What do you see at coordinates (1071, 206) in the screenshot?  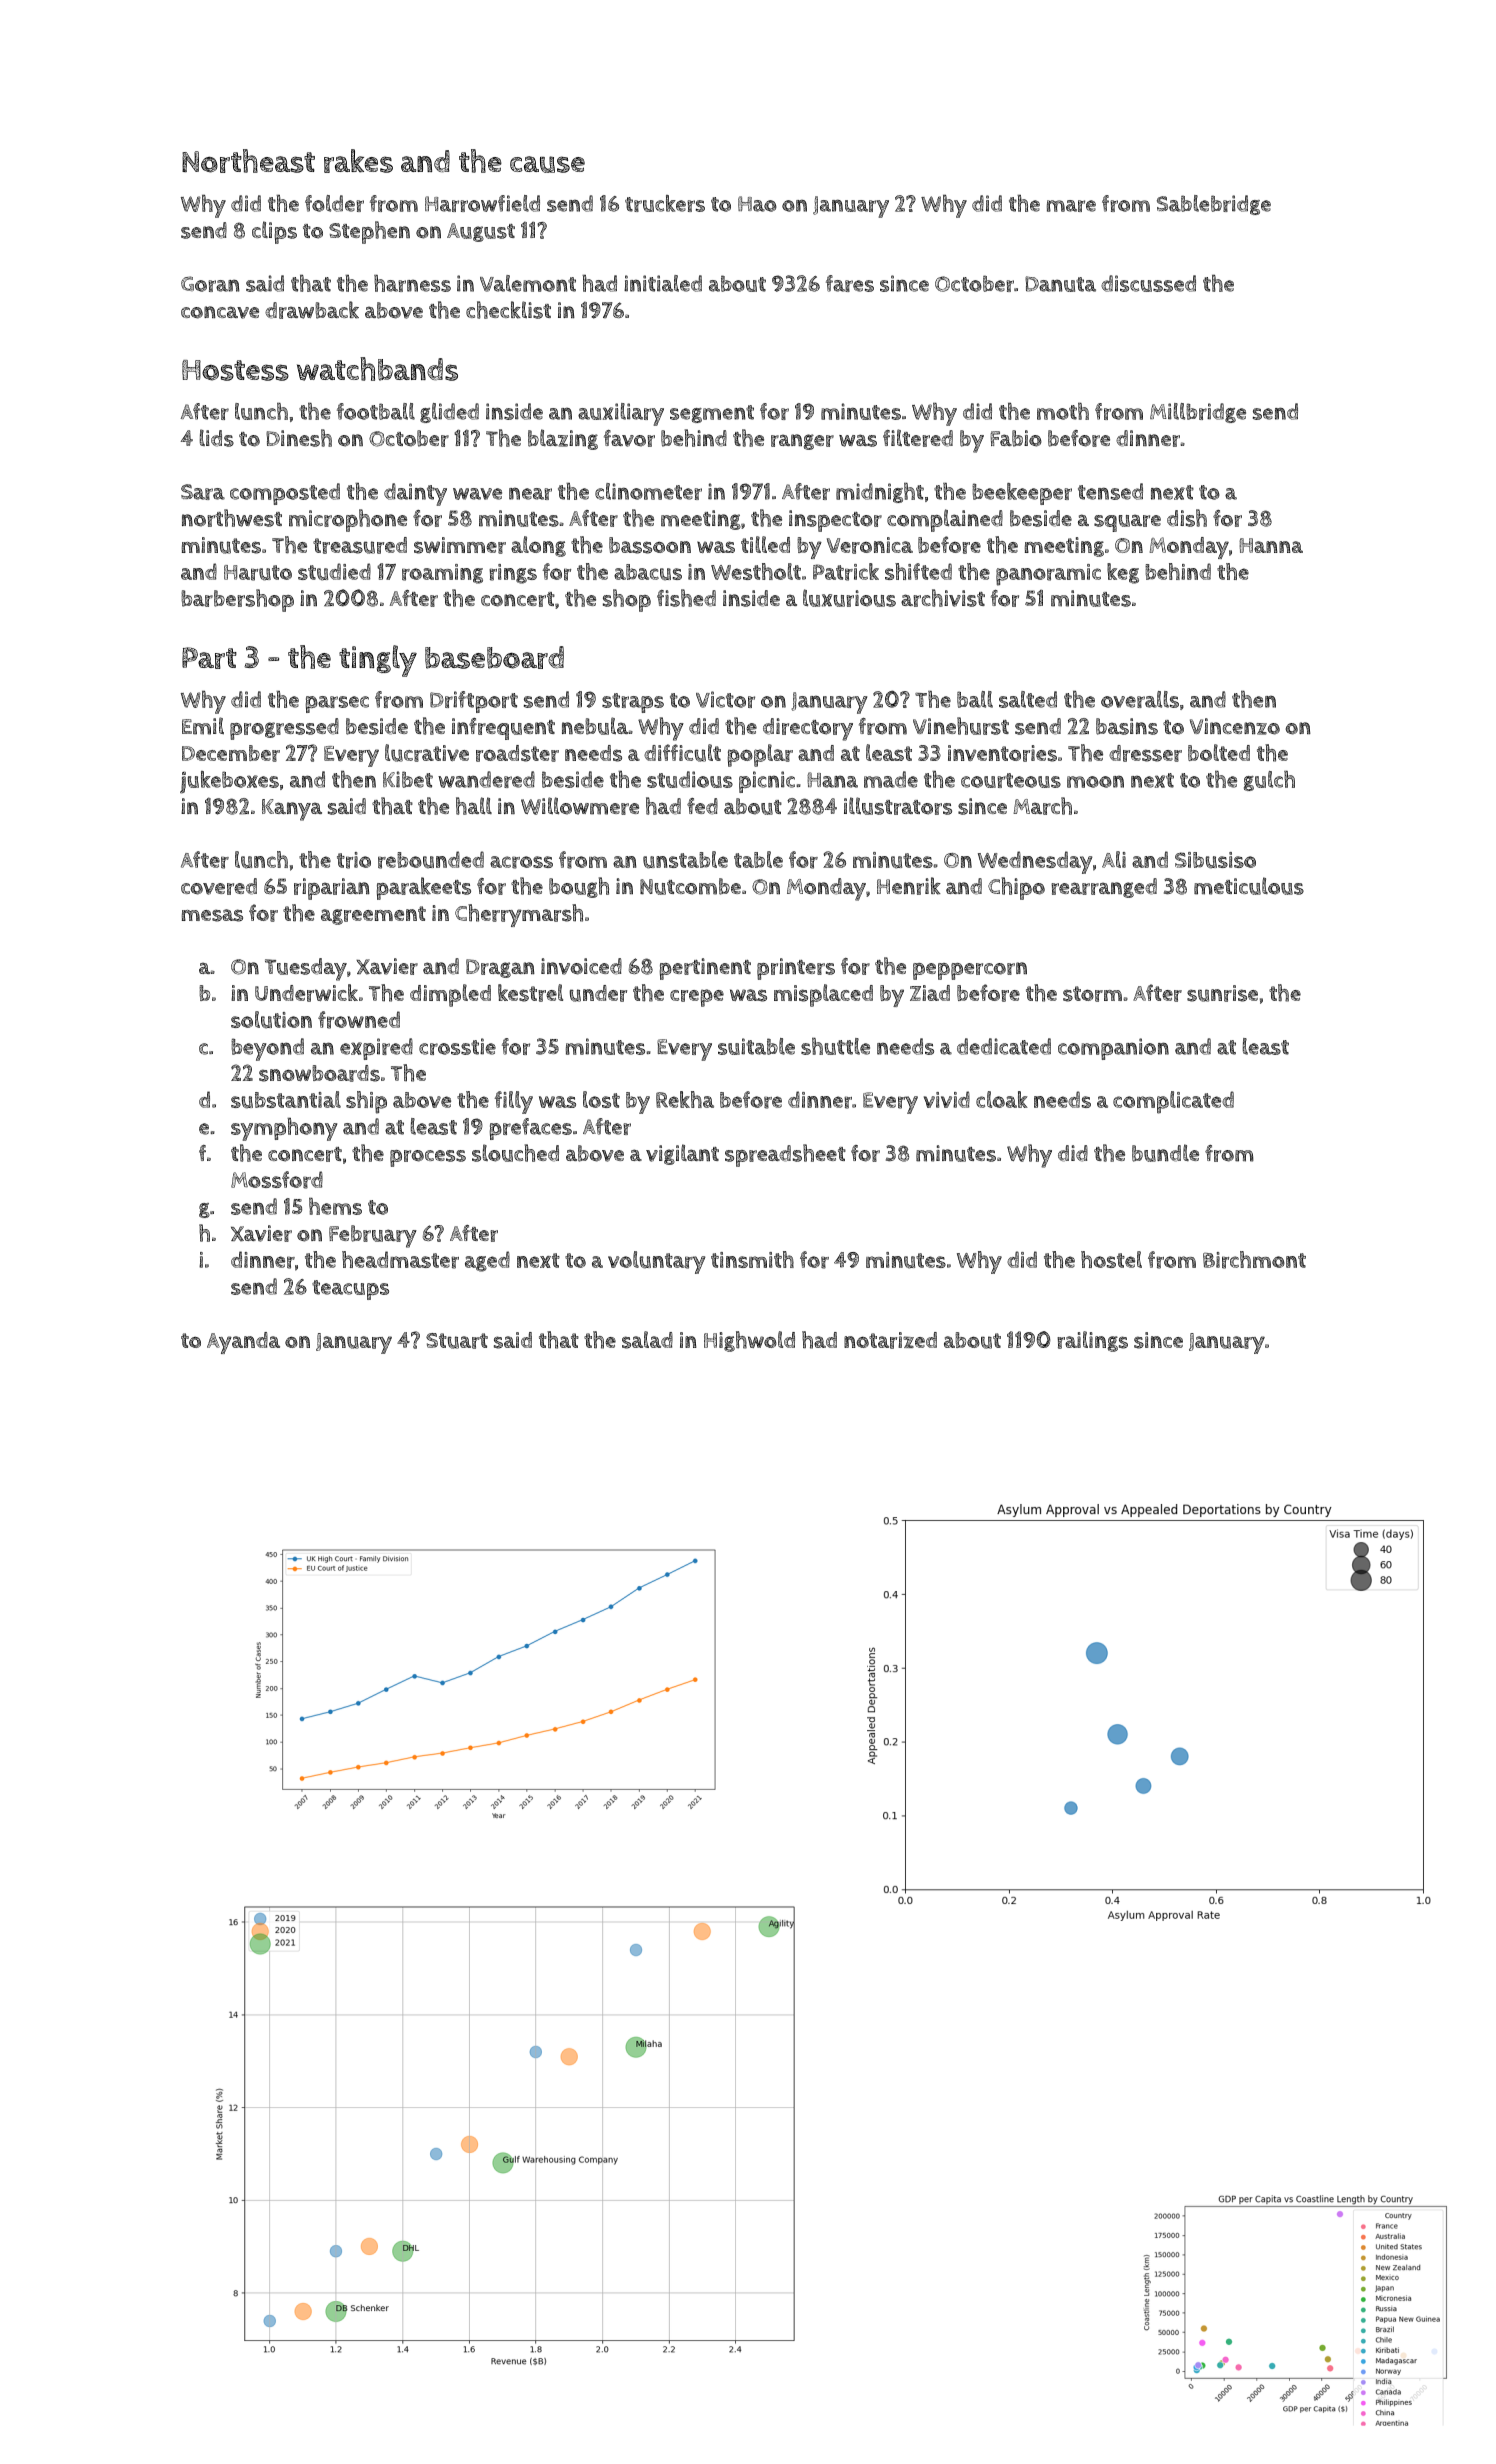 I see `mare` at bounding box center [1071, 206].
